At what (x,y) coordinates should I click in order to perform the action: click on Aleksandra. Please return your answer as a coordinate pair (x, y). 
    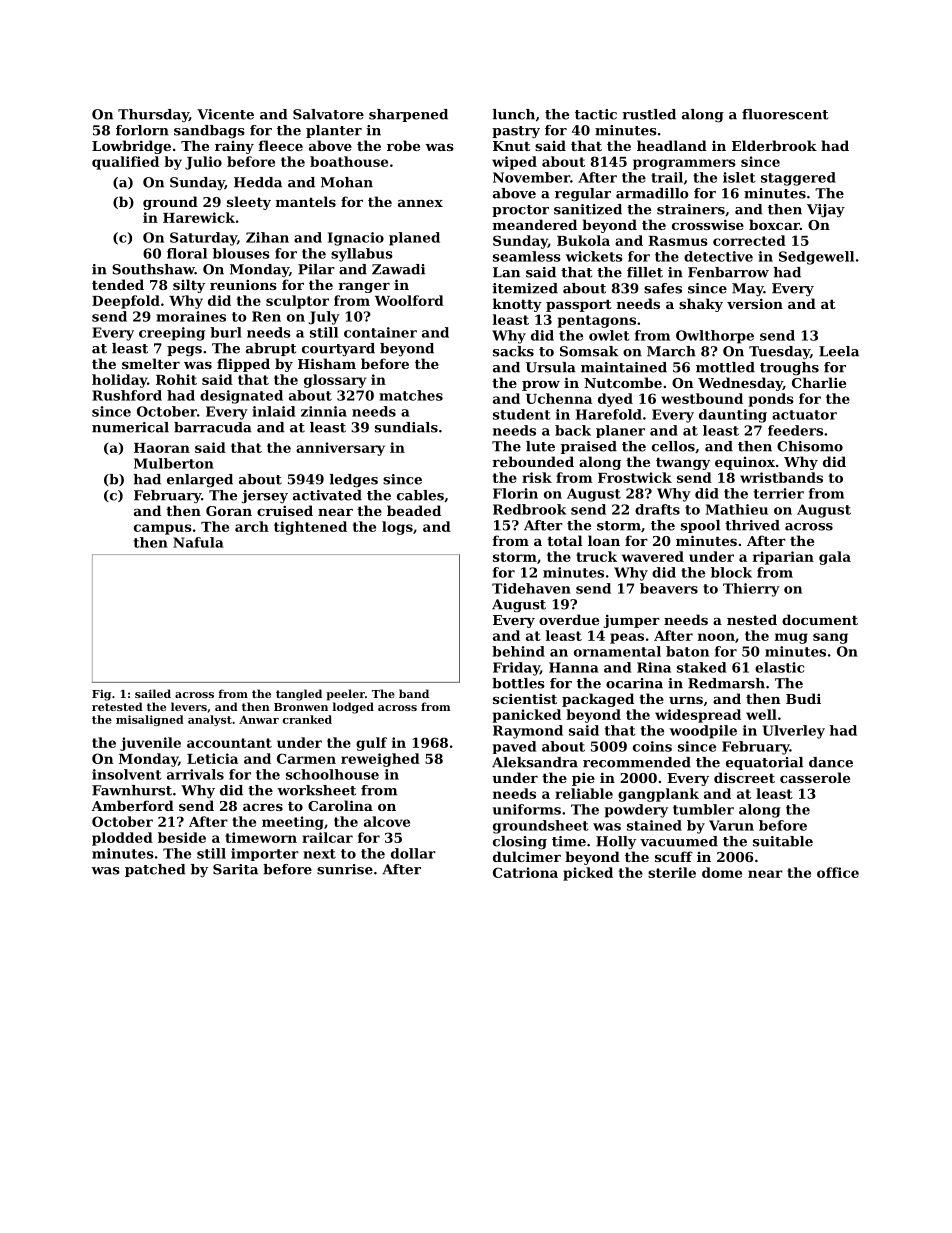
    Looking at the image, I should click on (535, 762).
